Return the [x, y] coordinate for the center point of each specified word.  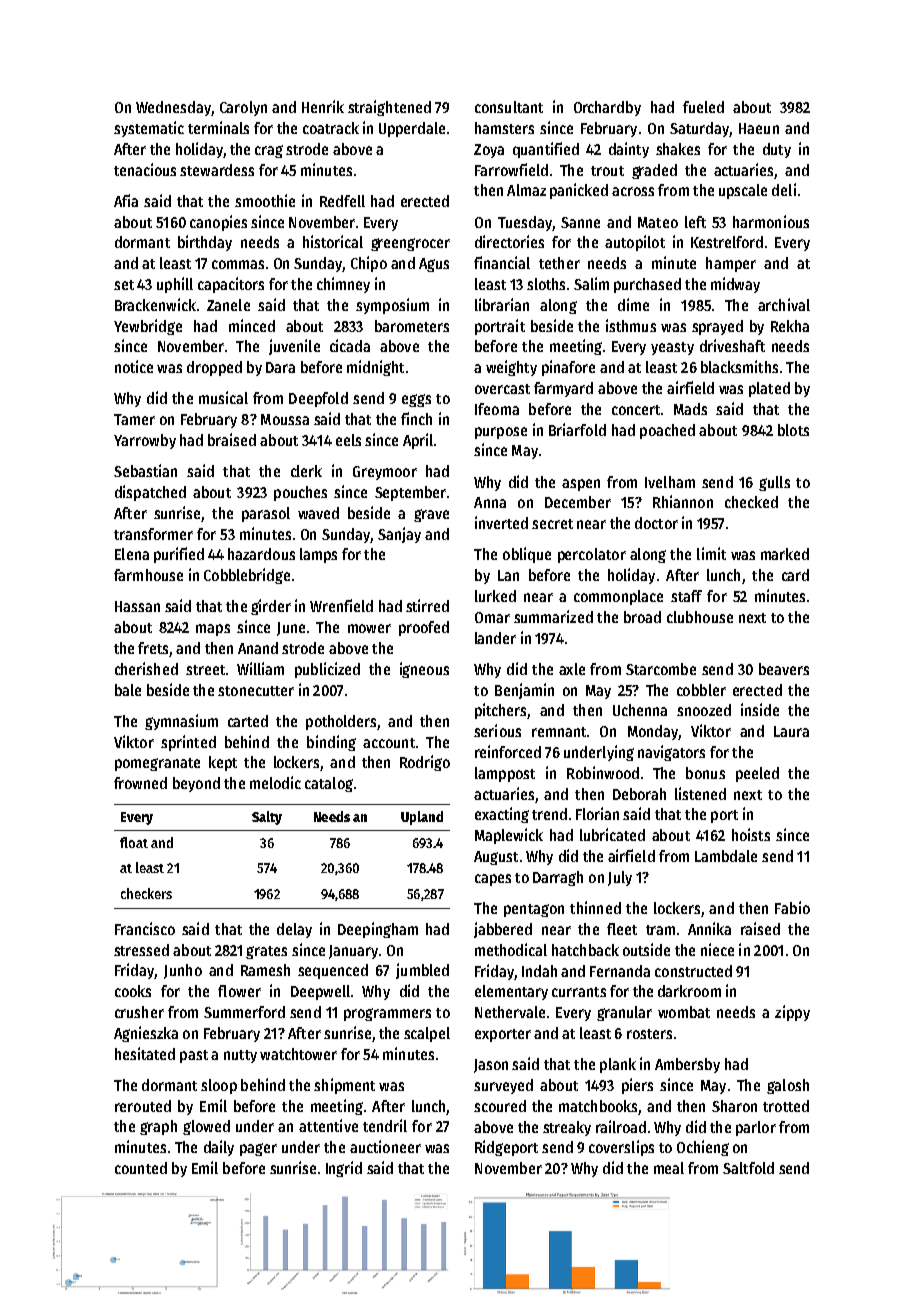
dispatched [150, 493]
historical [333, 241]
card [795, 575]
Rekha [790, 326]
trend [549, 814]
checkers [146, 893]
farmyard [563, 389]
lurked [495, 596]
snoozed [704, 710]
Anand [258, 648]
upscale [743, 191]
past [194, 1056]
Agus [434, 265]
